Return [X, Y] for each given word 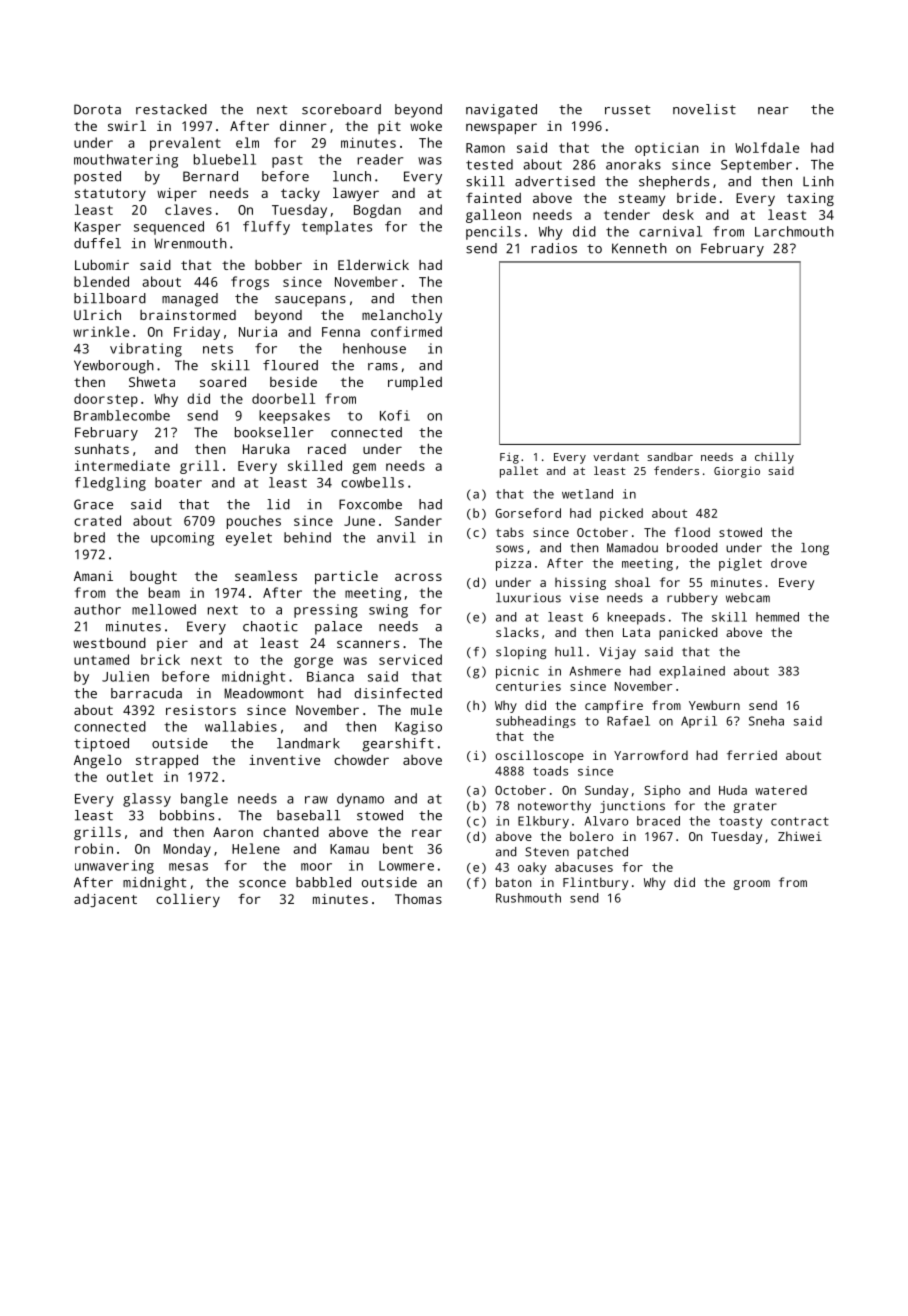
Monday [187, 850]
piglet [740, 564]
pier [172, 644]
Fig [509, 458]
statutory [110, 195]
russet [627, 110]
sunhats [102, 448]
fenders [676, 470]
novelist [704, 109]
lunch [352, 176]
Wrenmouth [190, 243]
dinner [303, 125]
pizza [513, 564]
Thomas [418, 899]
